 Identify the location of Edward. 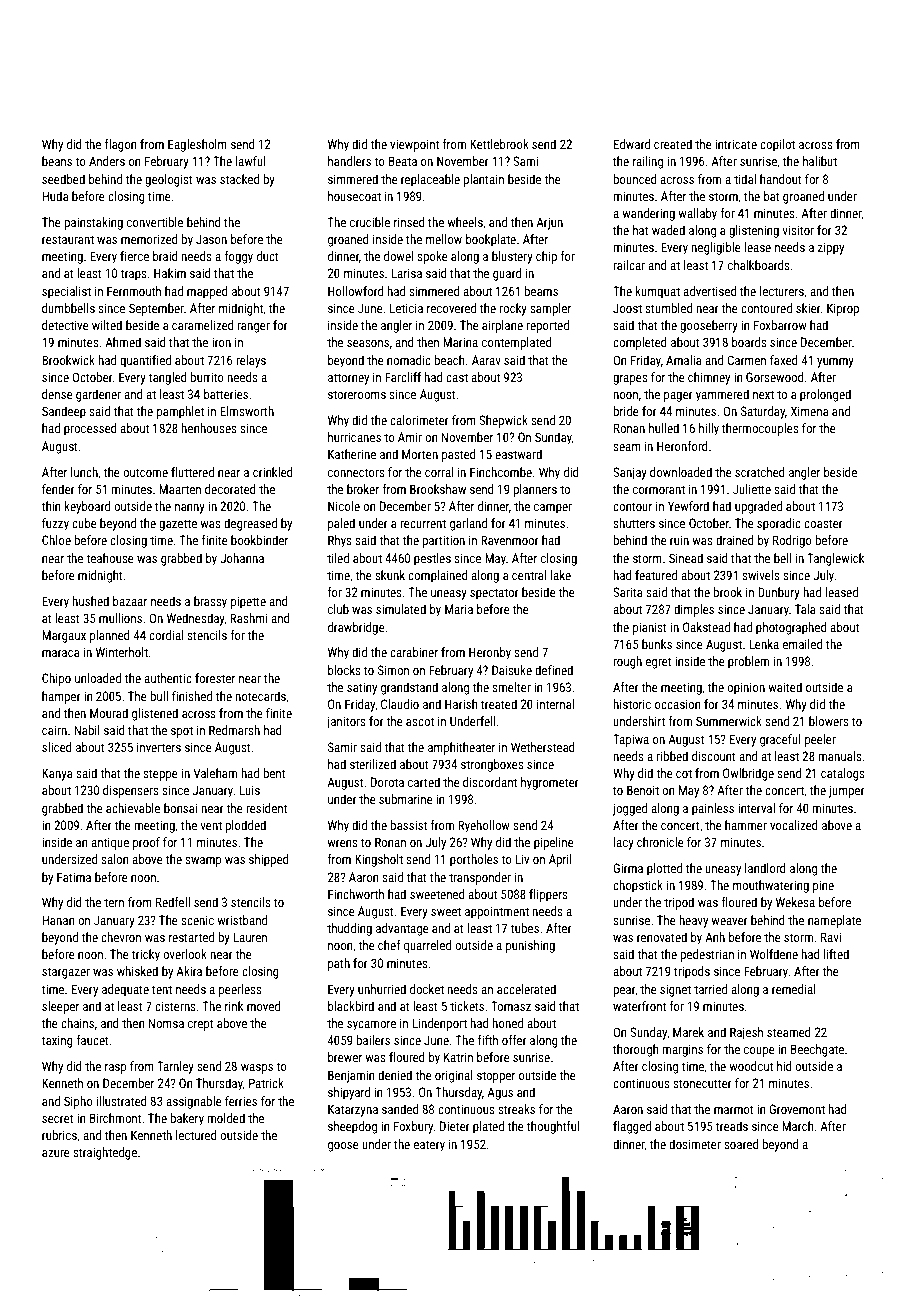
(632, 144).
